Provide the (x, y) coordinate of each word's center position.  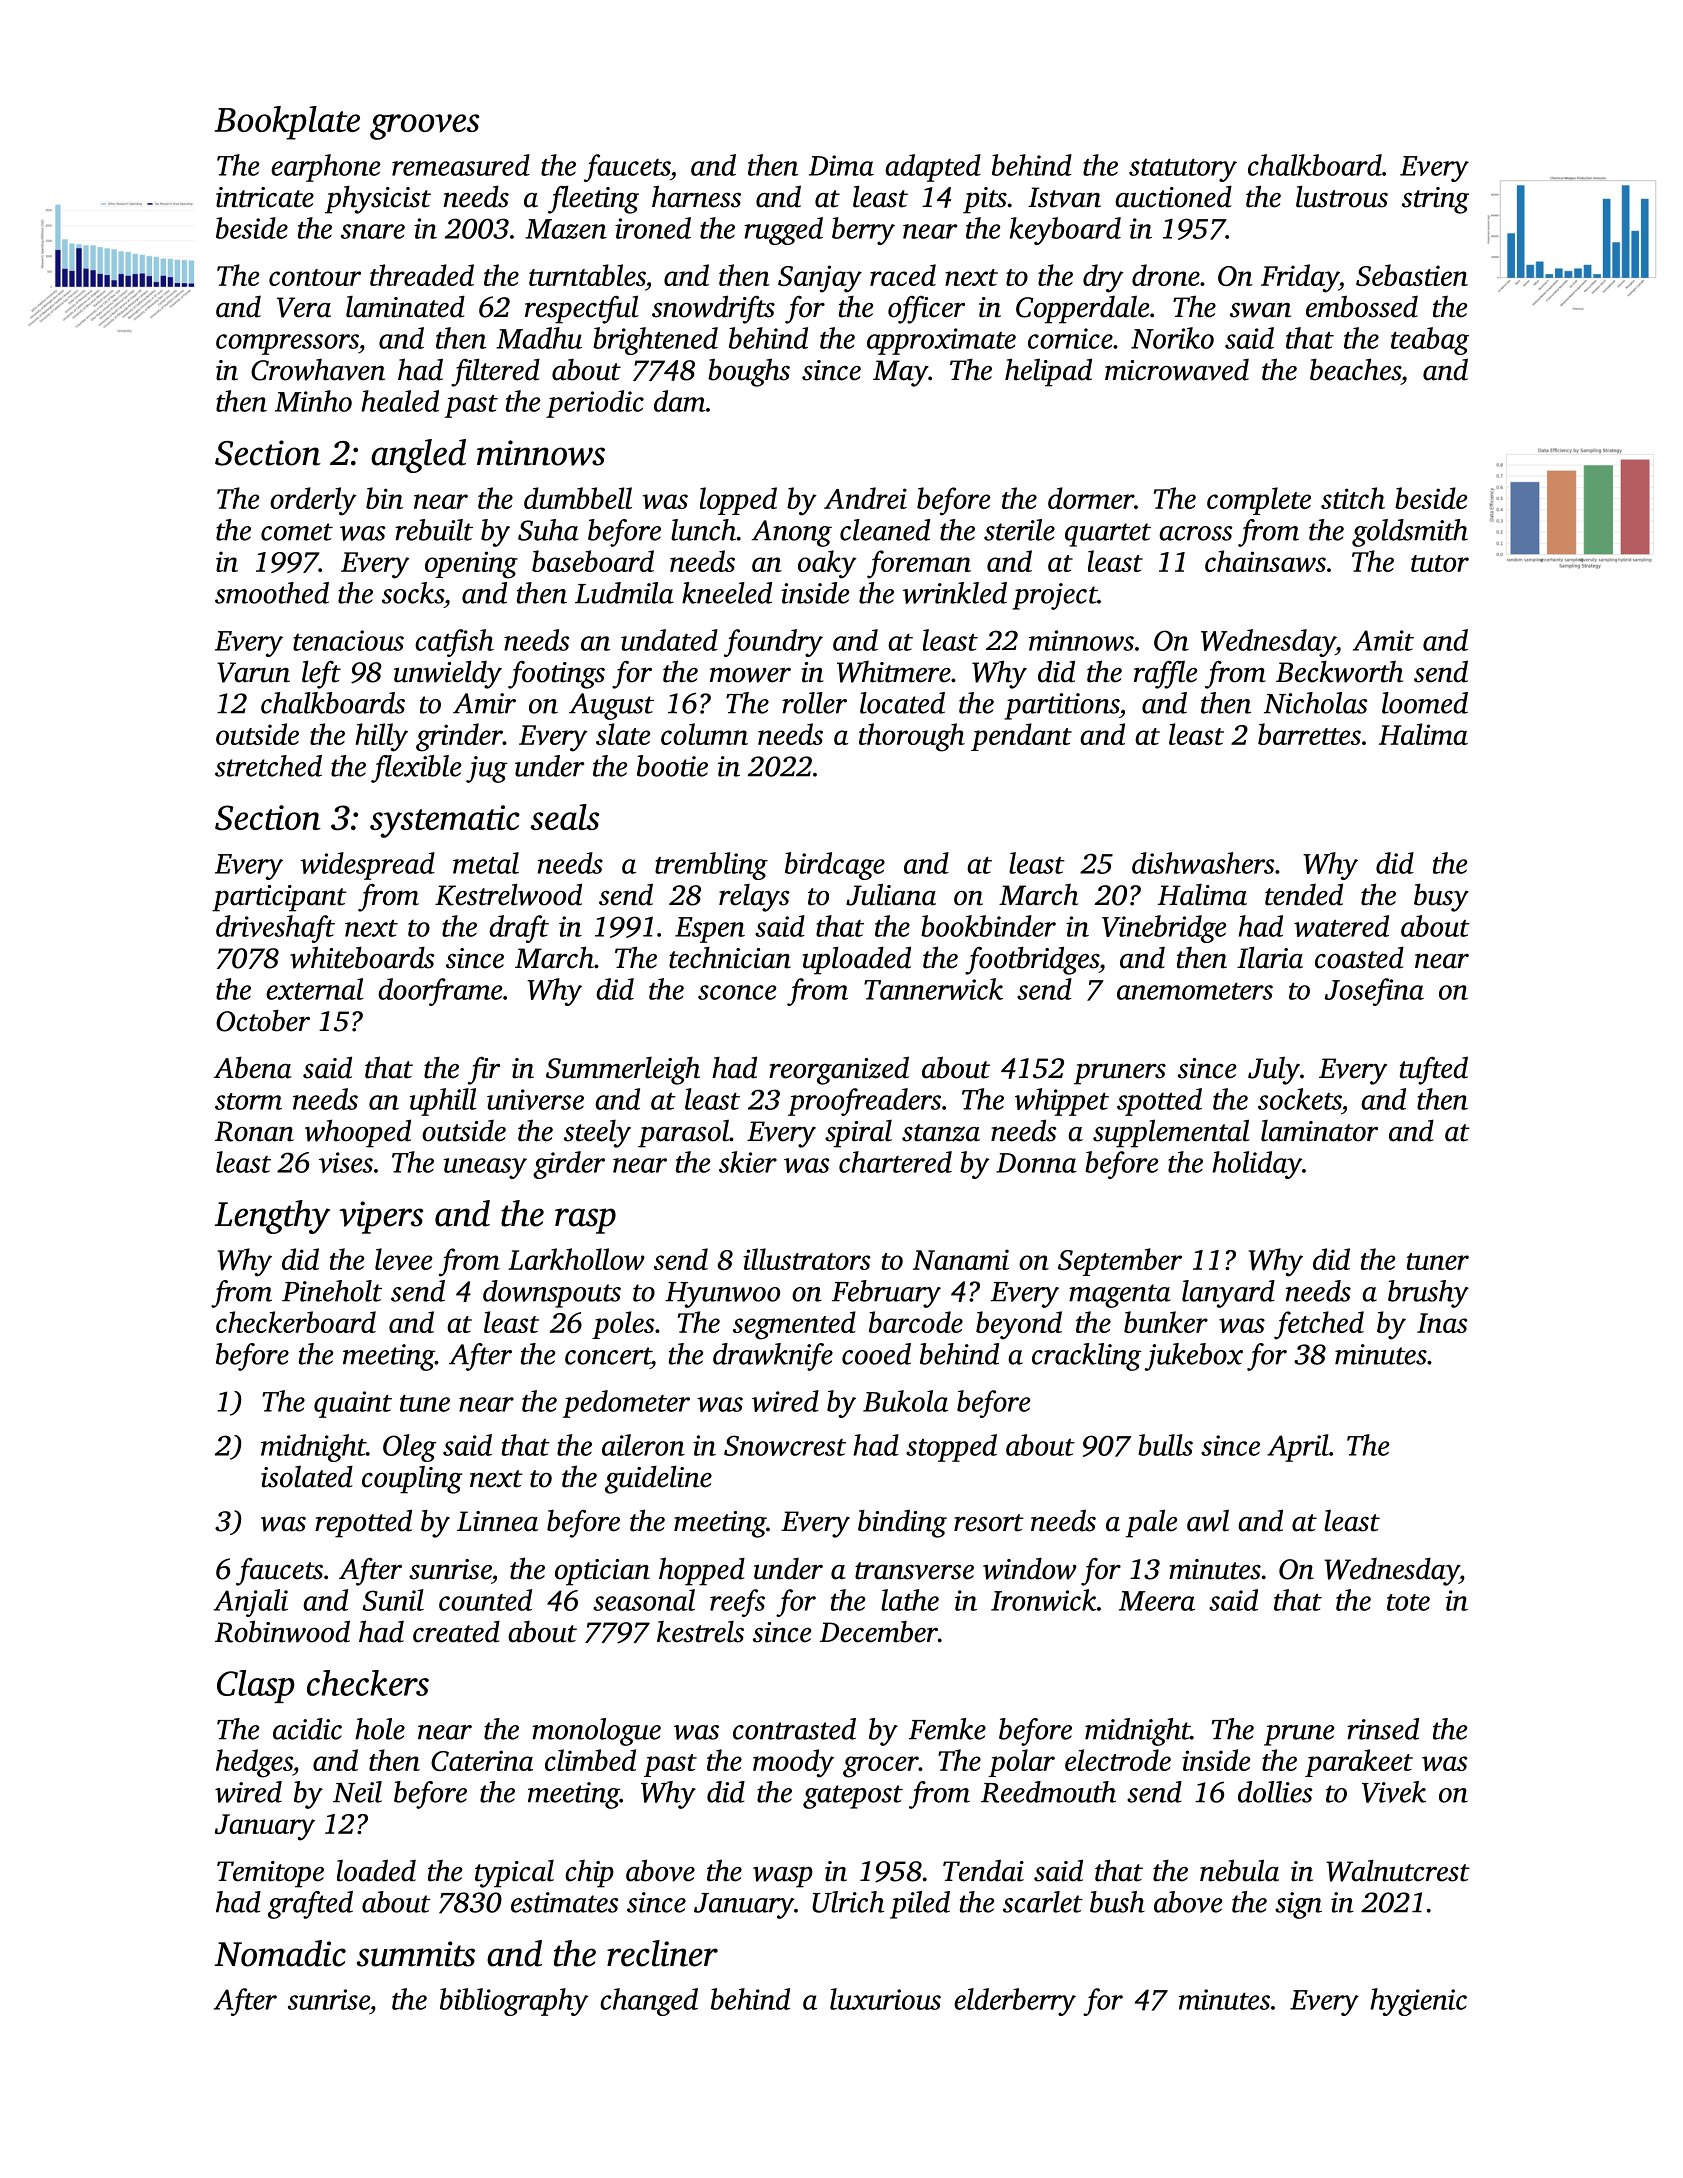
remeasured (461, 165)
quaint (353, 1404)
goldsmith (1410, 533)
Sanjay (820, 279)
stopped (951, 1448)
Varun (253, 672)
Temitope (270, 1874)
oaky (827, 564)
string (1435, 200)
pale (1151, 1523)
